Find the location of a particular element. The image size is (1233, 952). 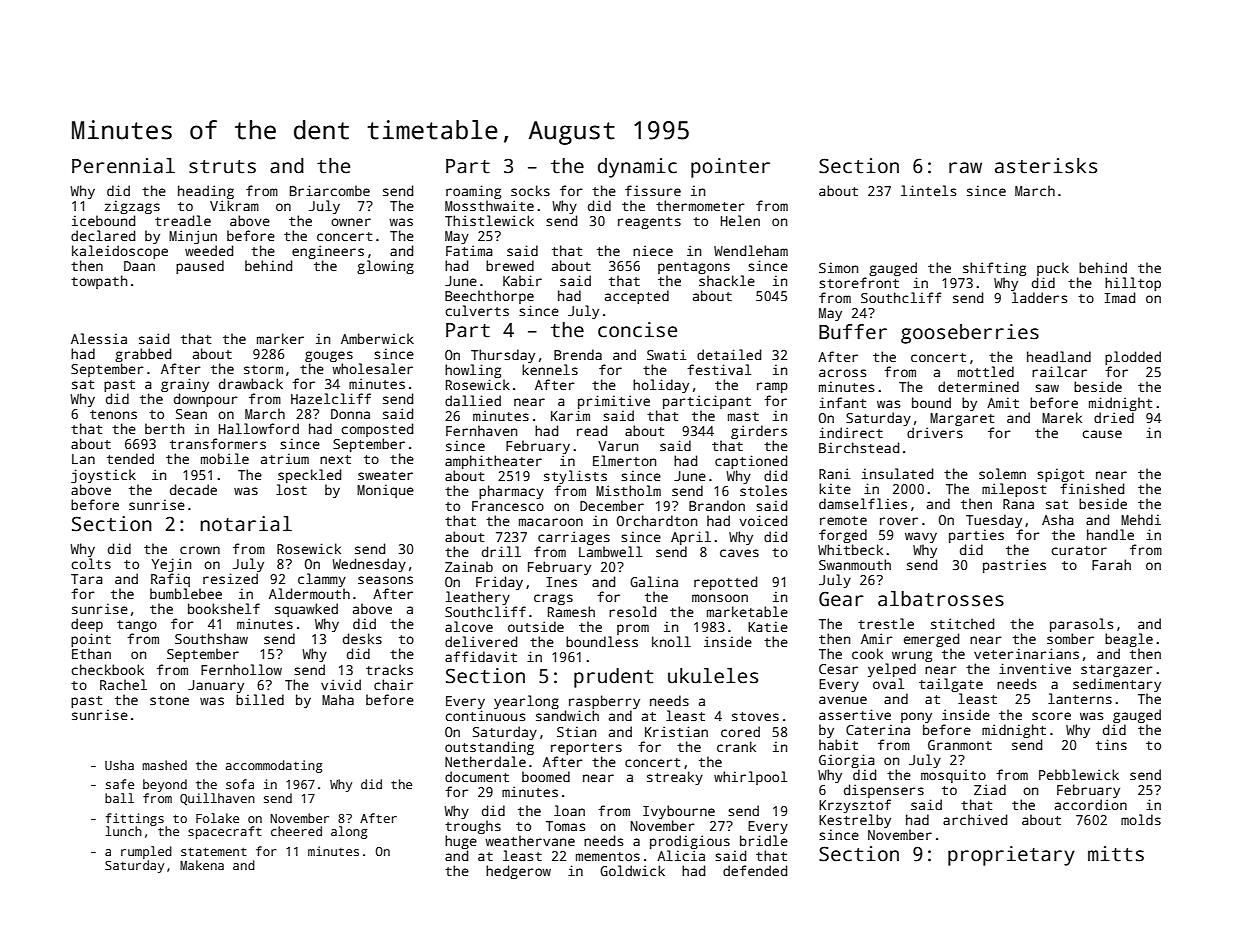

gooseberries is located at coordinates (970, 334).
